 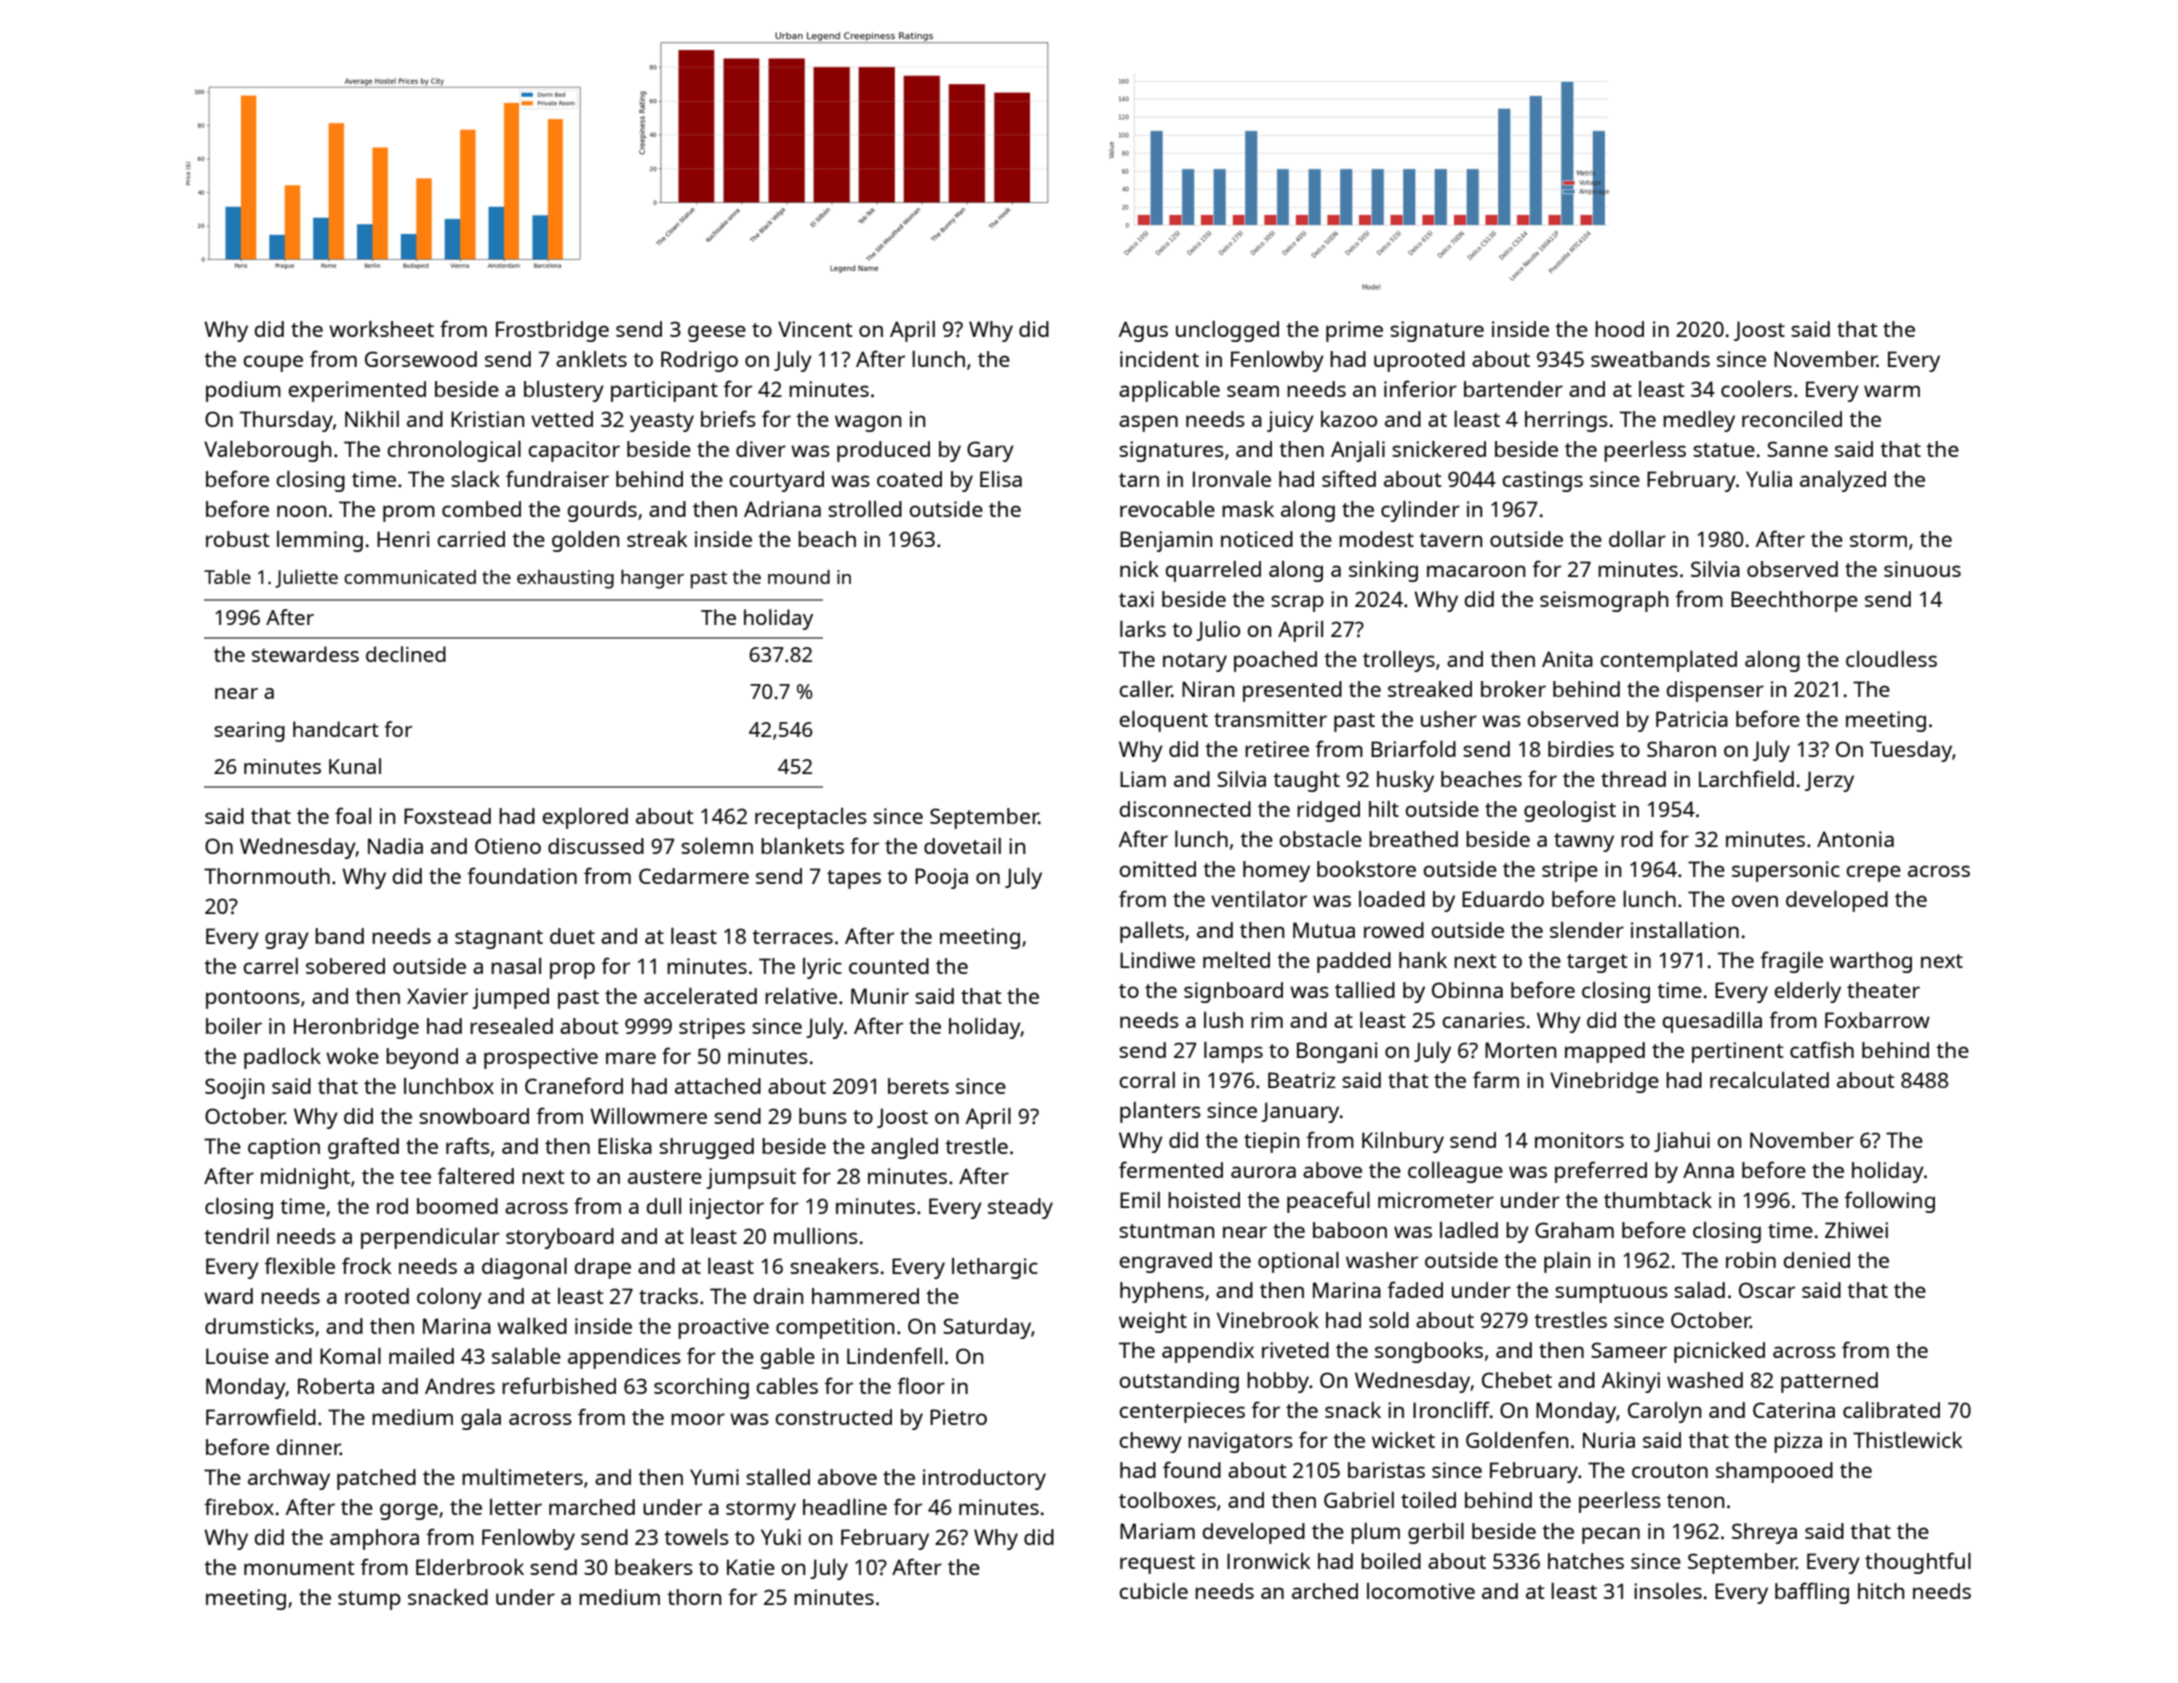 What do you see at coordinates (369, 1600) in the page?
I see `stump` at bounding box center [369, 1600].
